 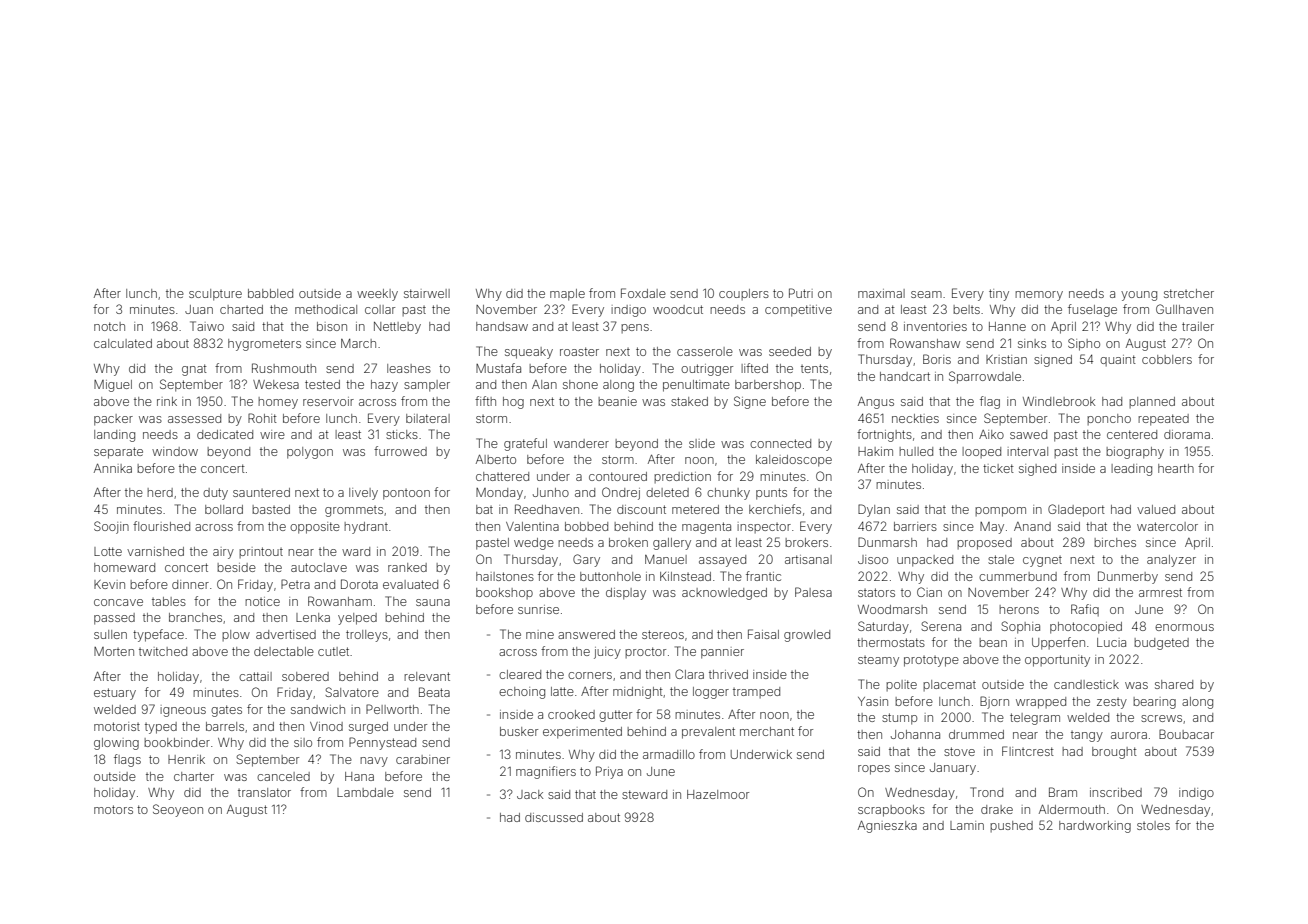 I want to click on cobblers, so click(x=1167, y=359).
